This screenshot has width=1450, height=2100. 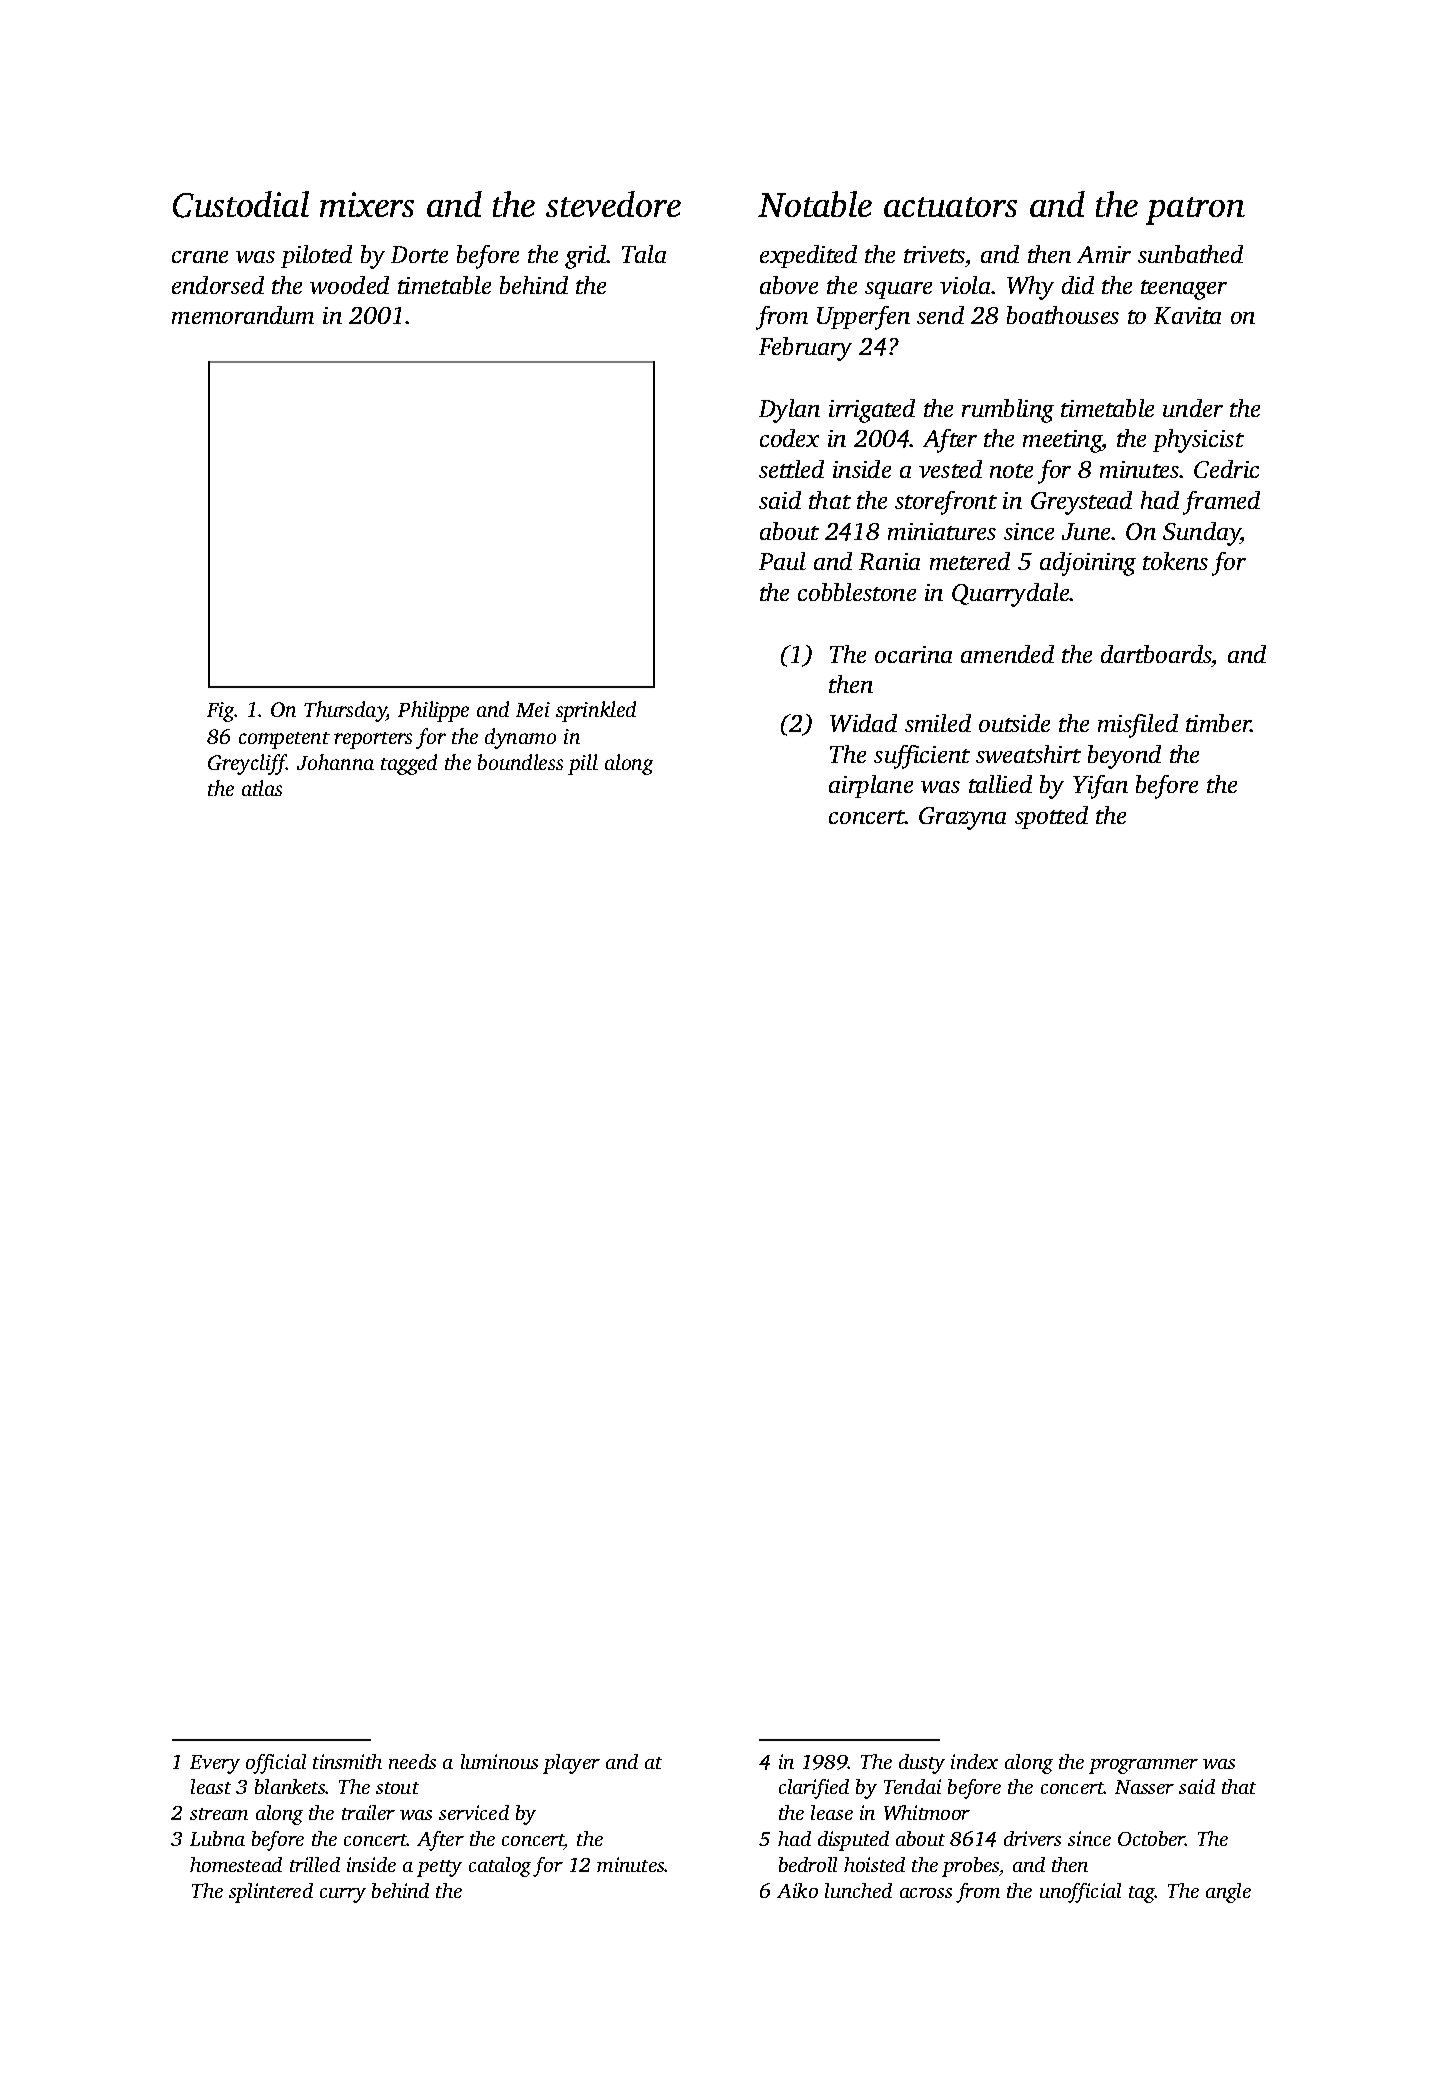 I want to click on February, so click(x=805, y=349).
